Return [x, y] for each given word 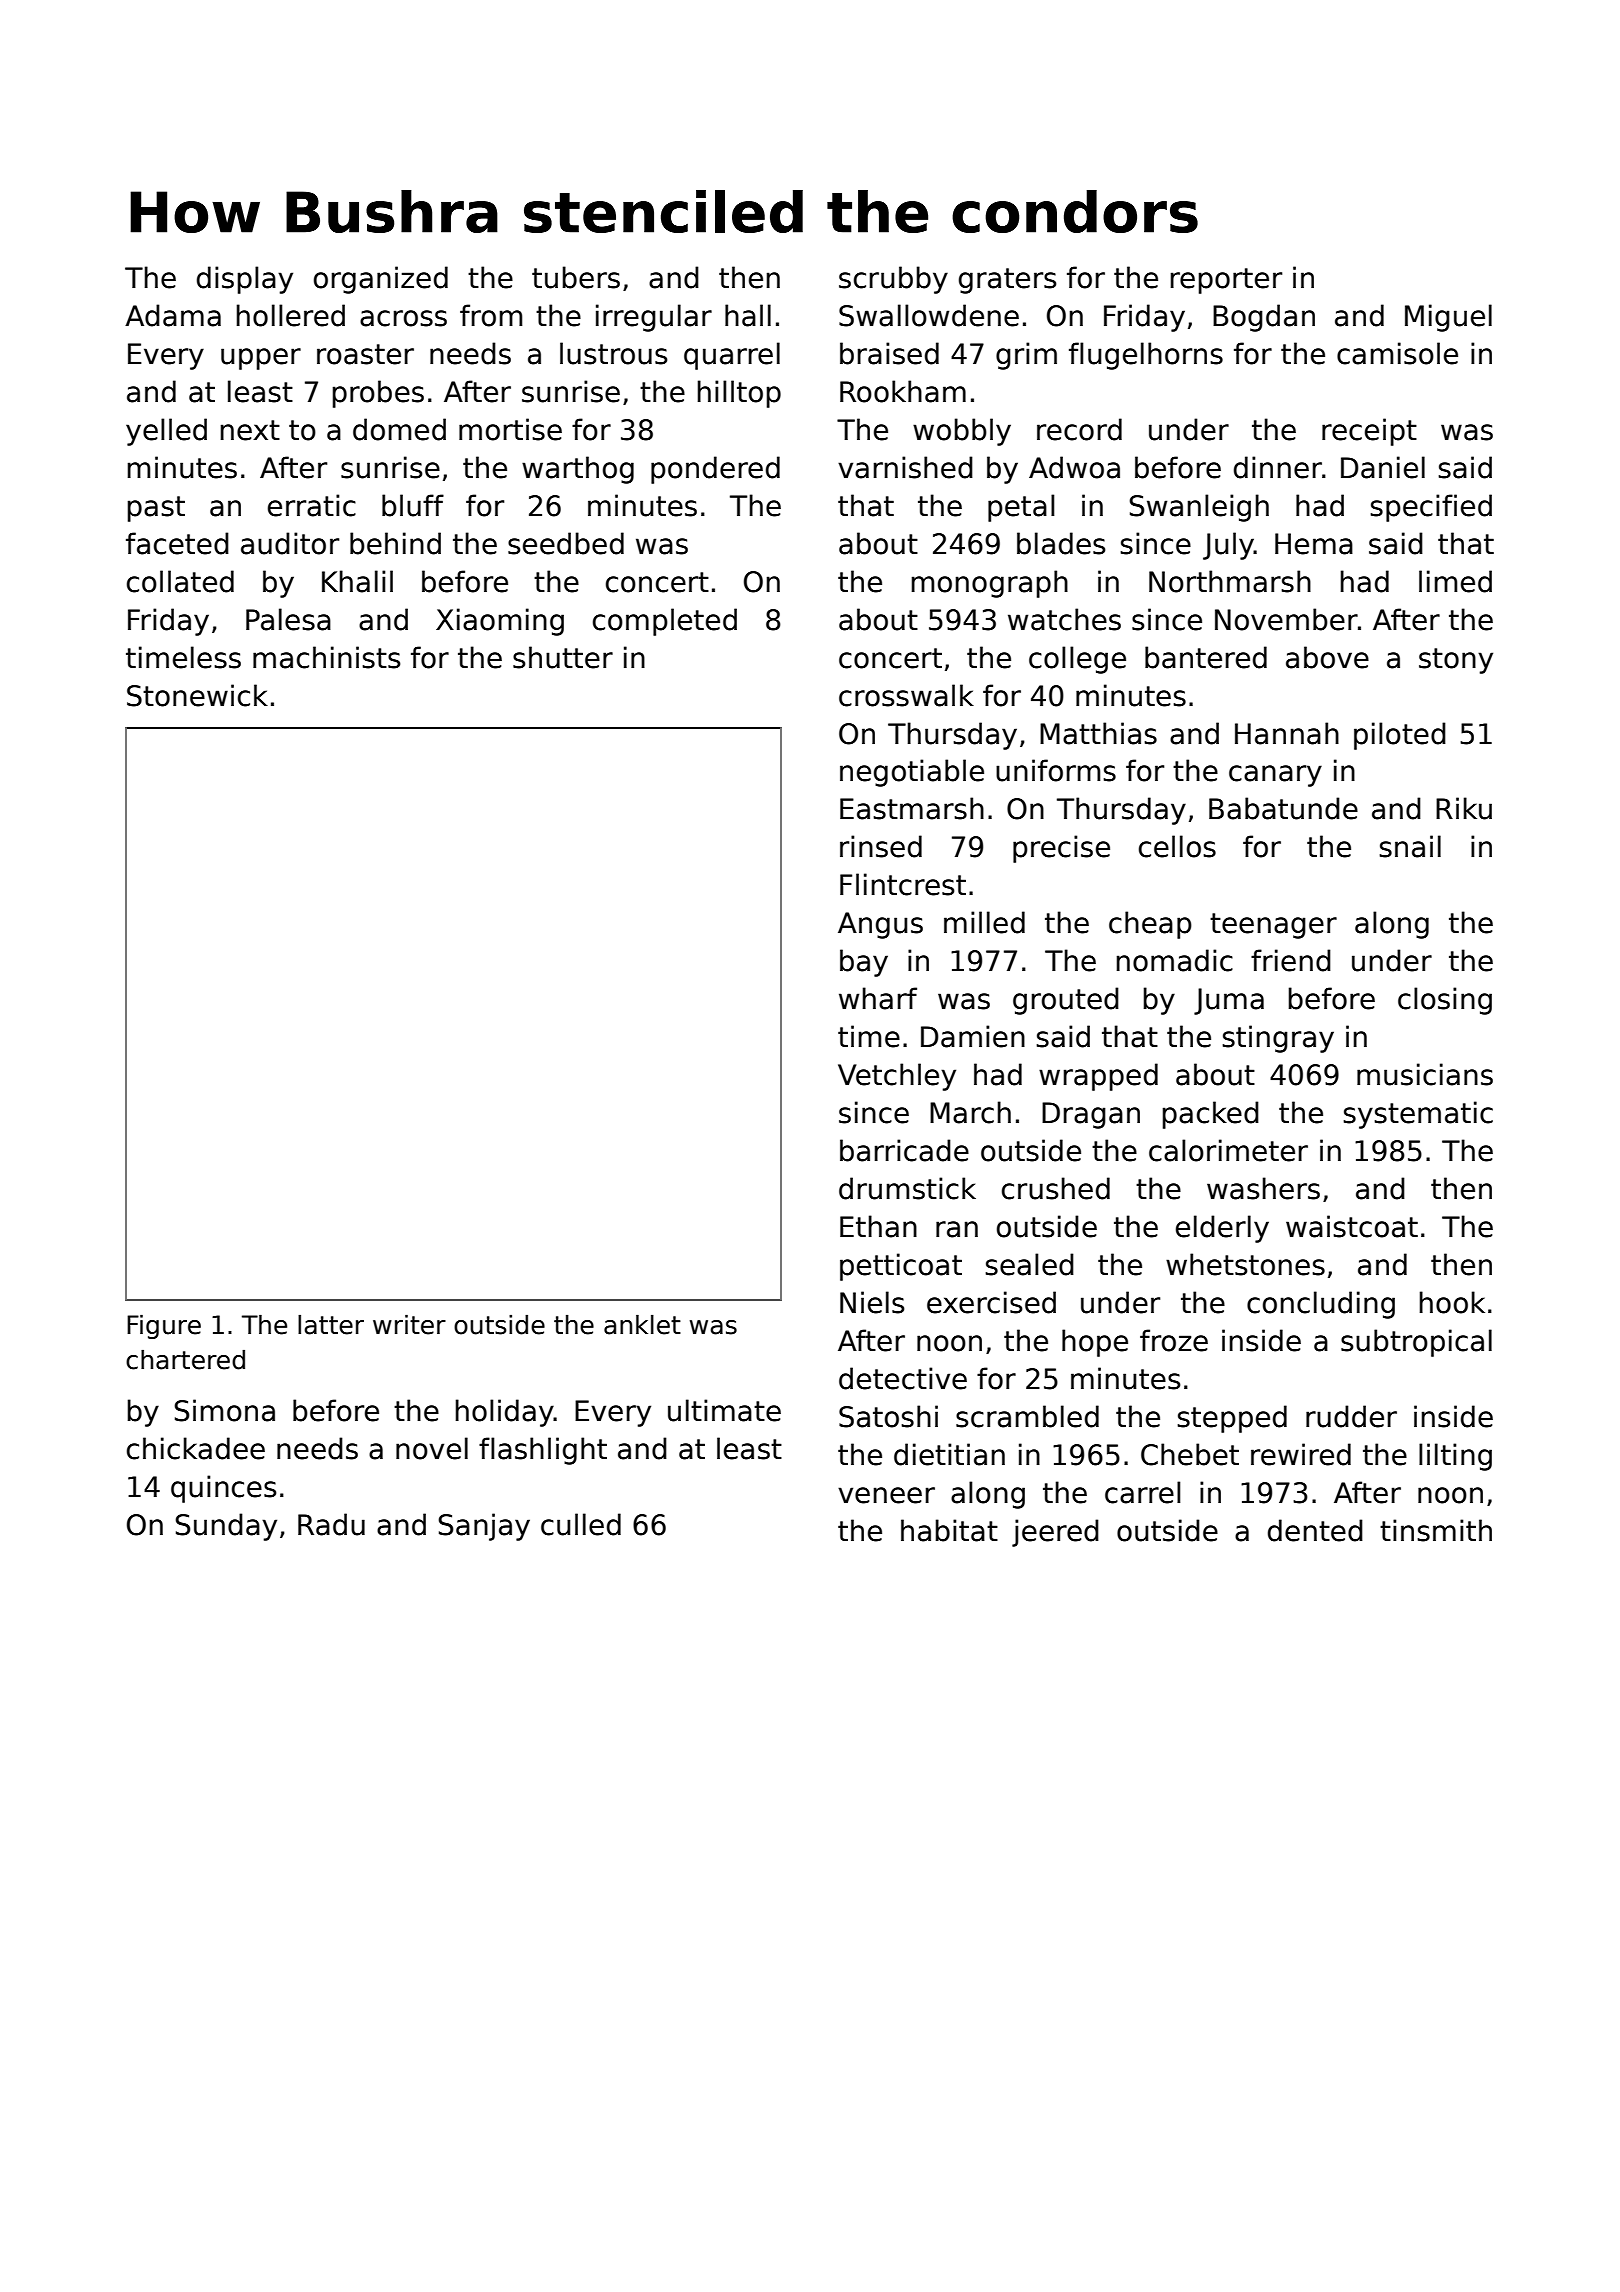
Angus [880, 925]
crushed [1056, 1188]
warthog [578, 470]
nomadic [1175, 960]
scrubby [893, 280]
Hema [1314, 544]
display [245, 280]
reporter [1226, 281]
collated [180, 581]
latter [331, 1325]
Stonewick [197, 695]
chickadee [196, 1448]
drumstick [907, 1188]
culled [581, 1524]
